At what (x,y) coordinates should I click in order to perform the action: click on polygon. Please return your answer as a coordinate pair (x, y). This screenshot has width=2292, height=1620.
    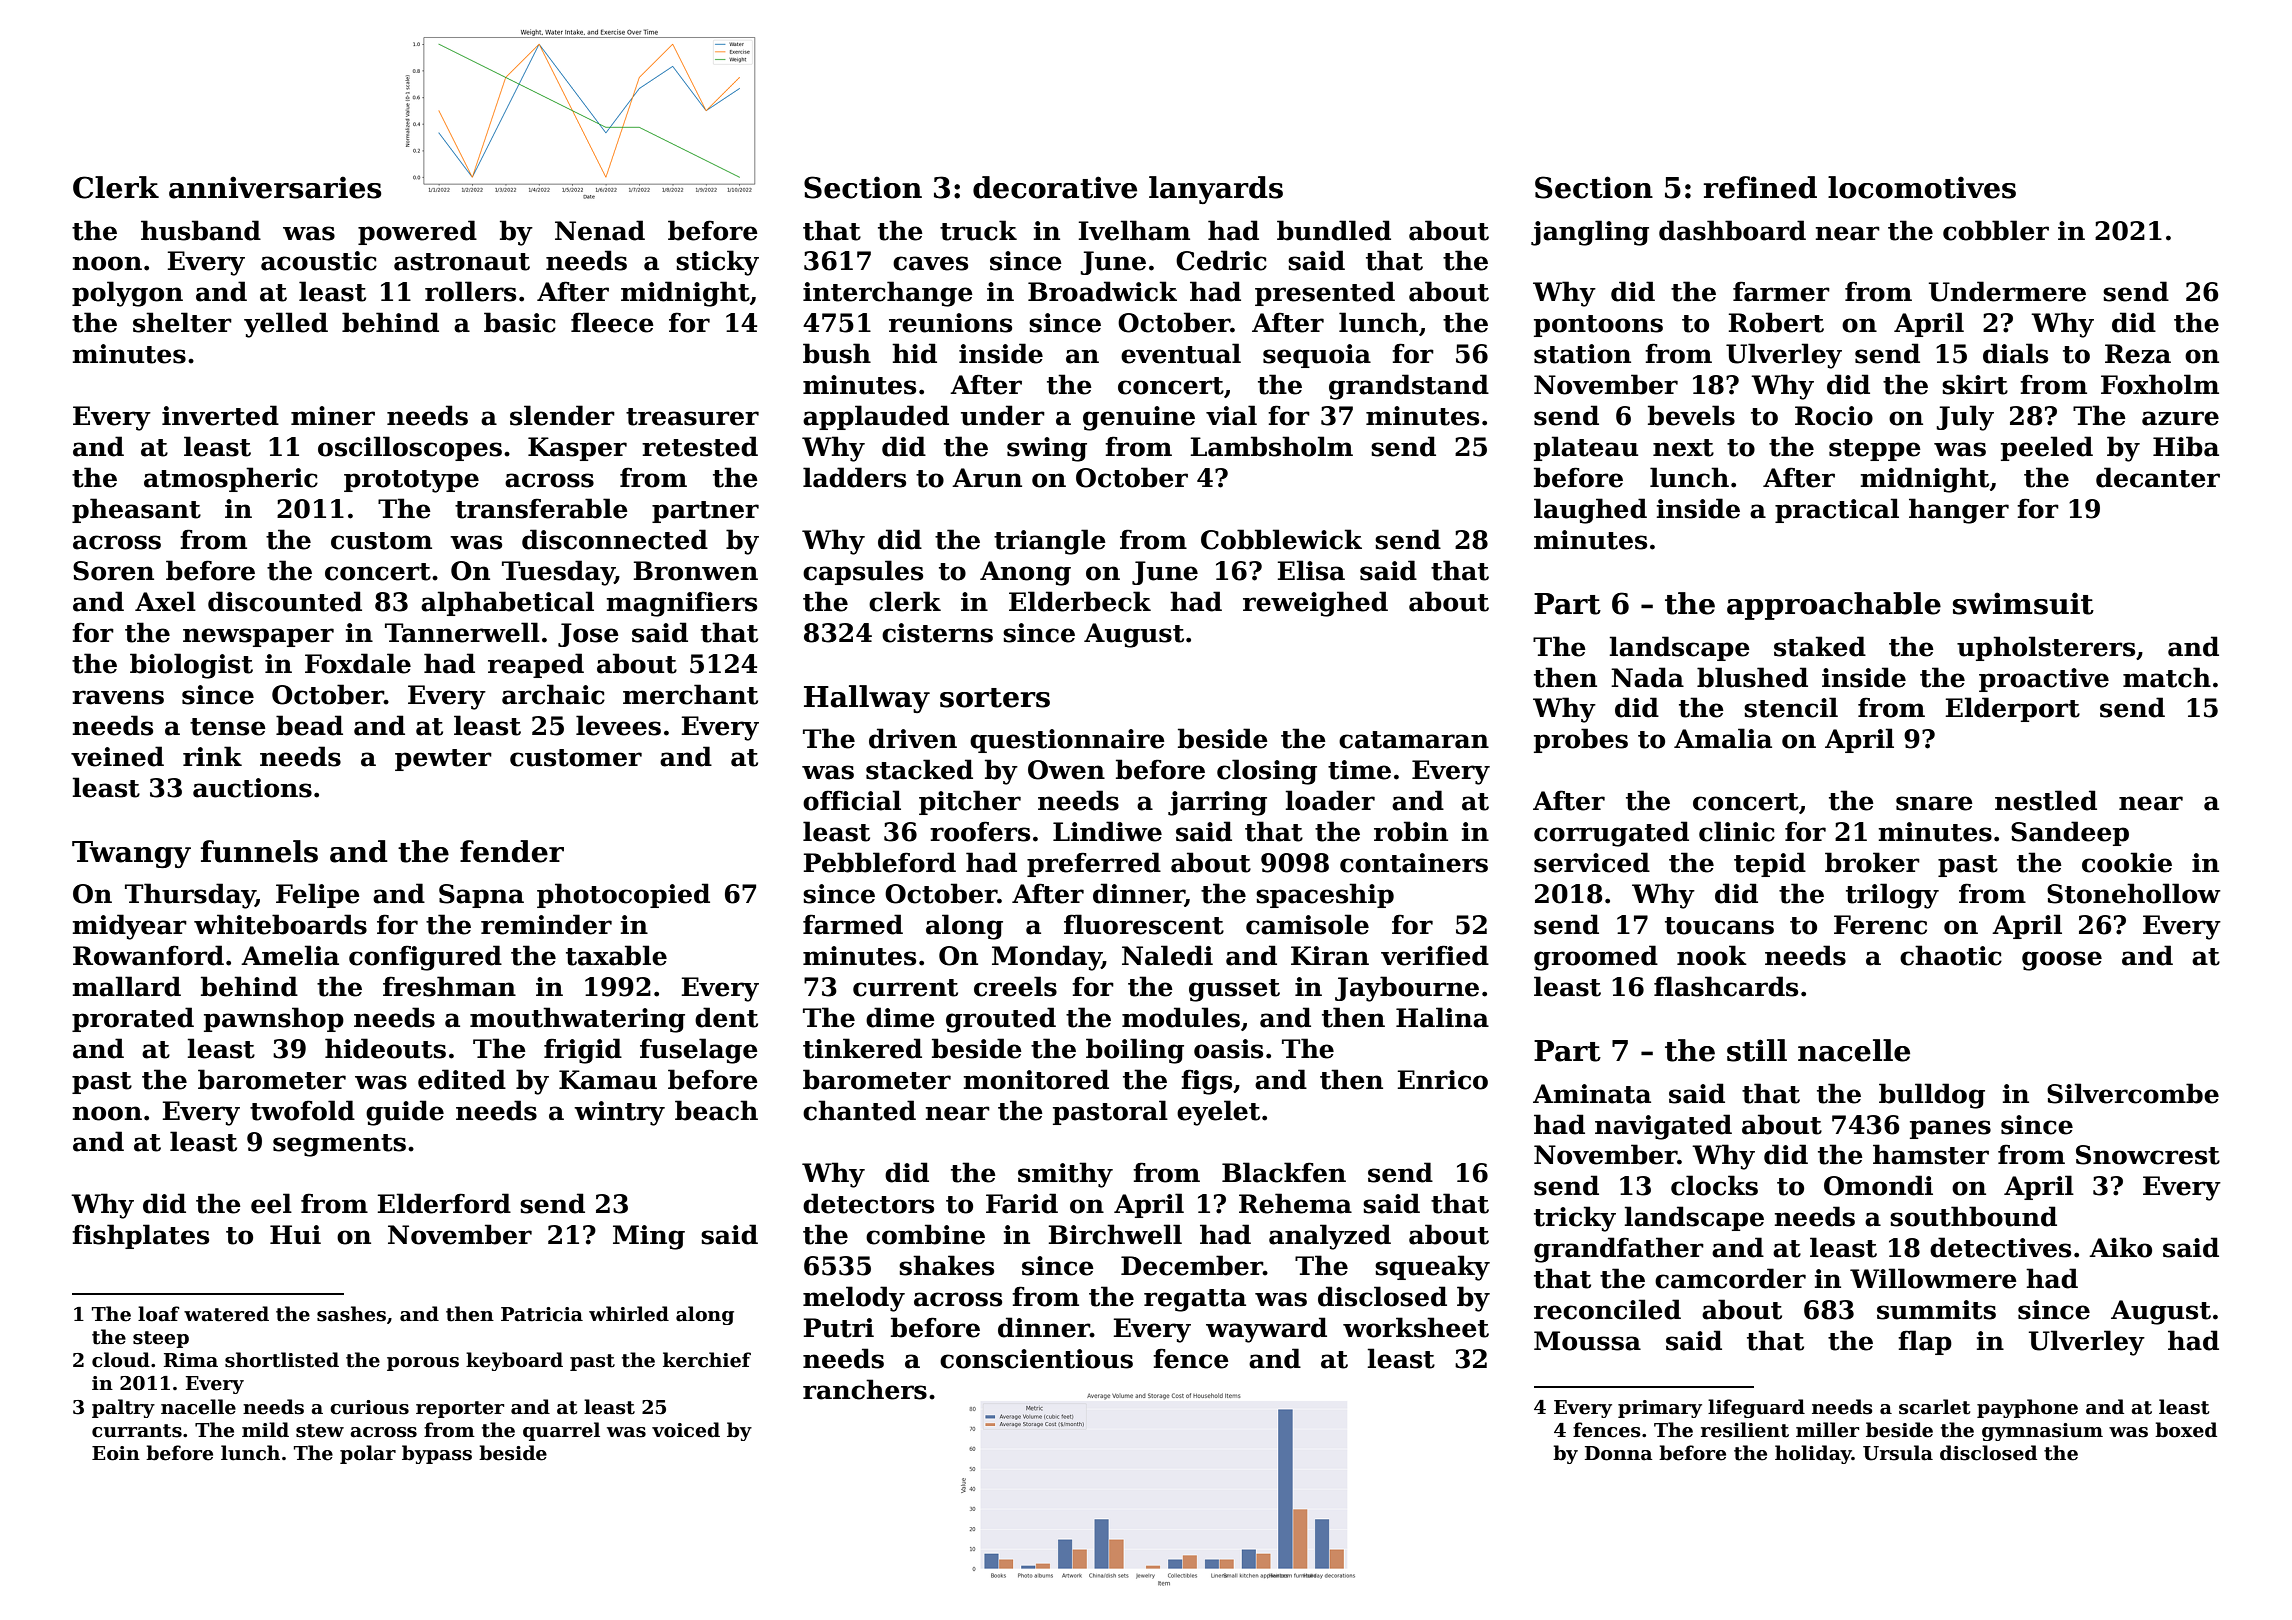
    Looking at the image, I should click on (127, 294).
